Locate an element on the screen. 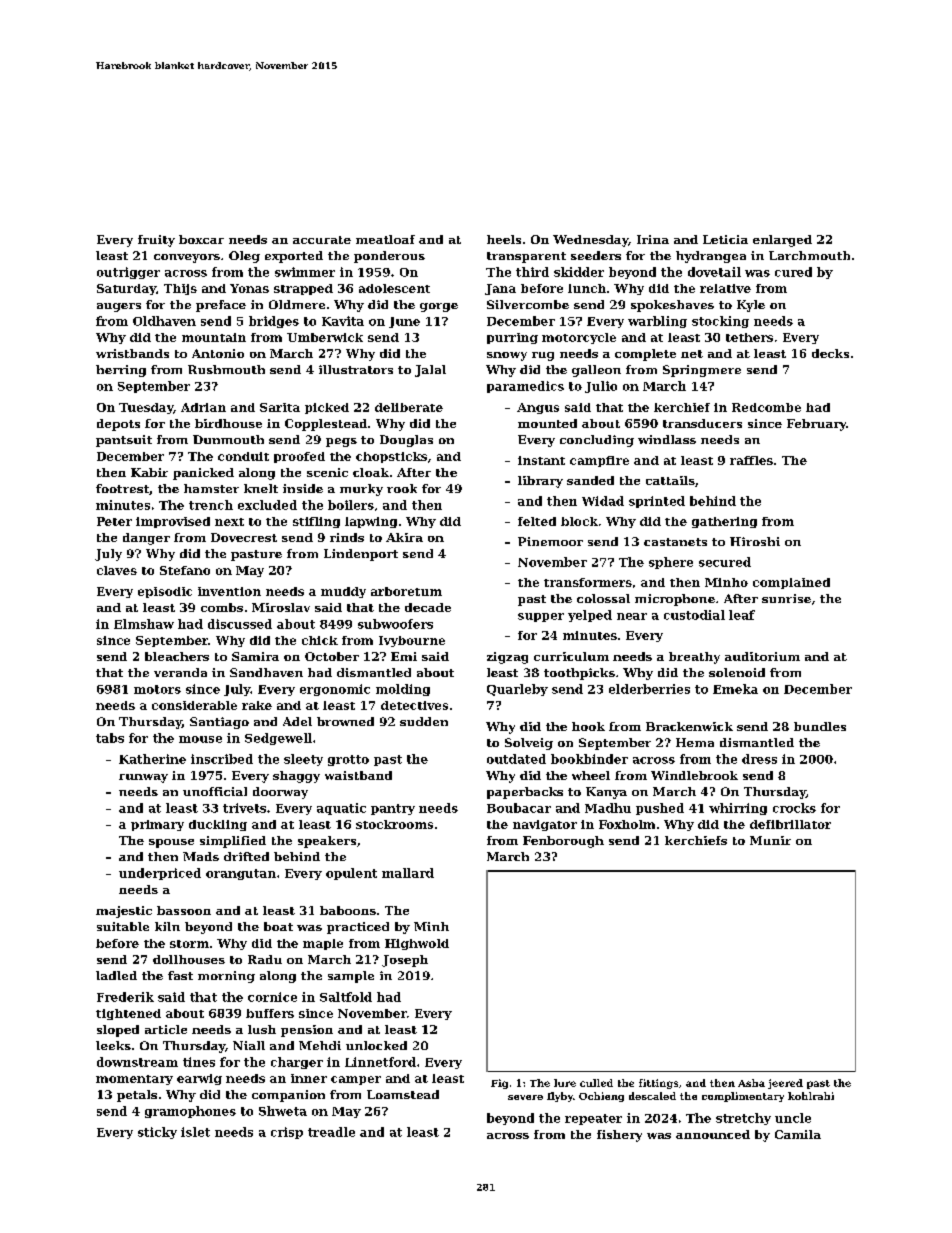 The height and width of the screenshot is (1233, 952). outrigger is located at coordinates (128, 273).
